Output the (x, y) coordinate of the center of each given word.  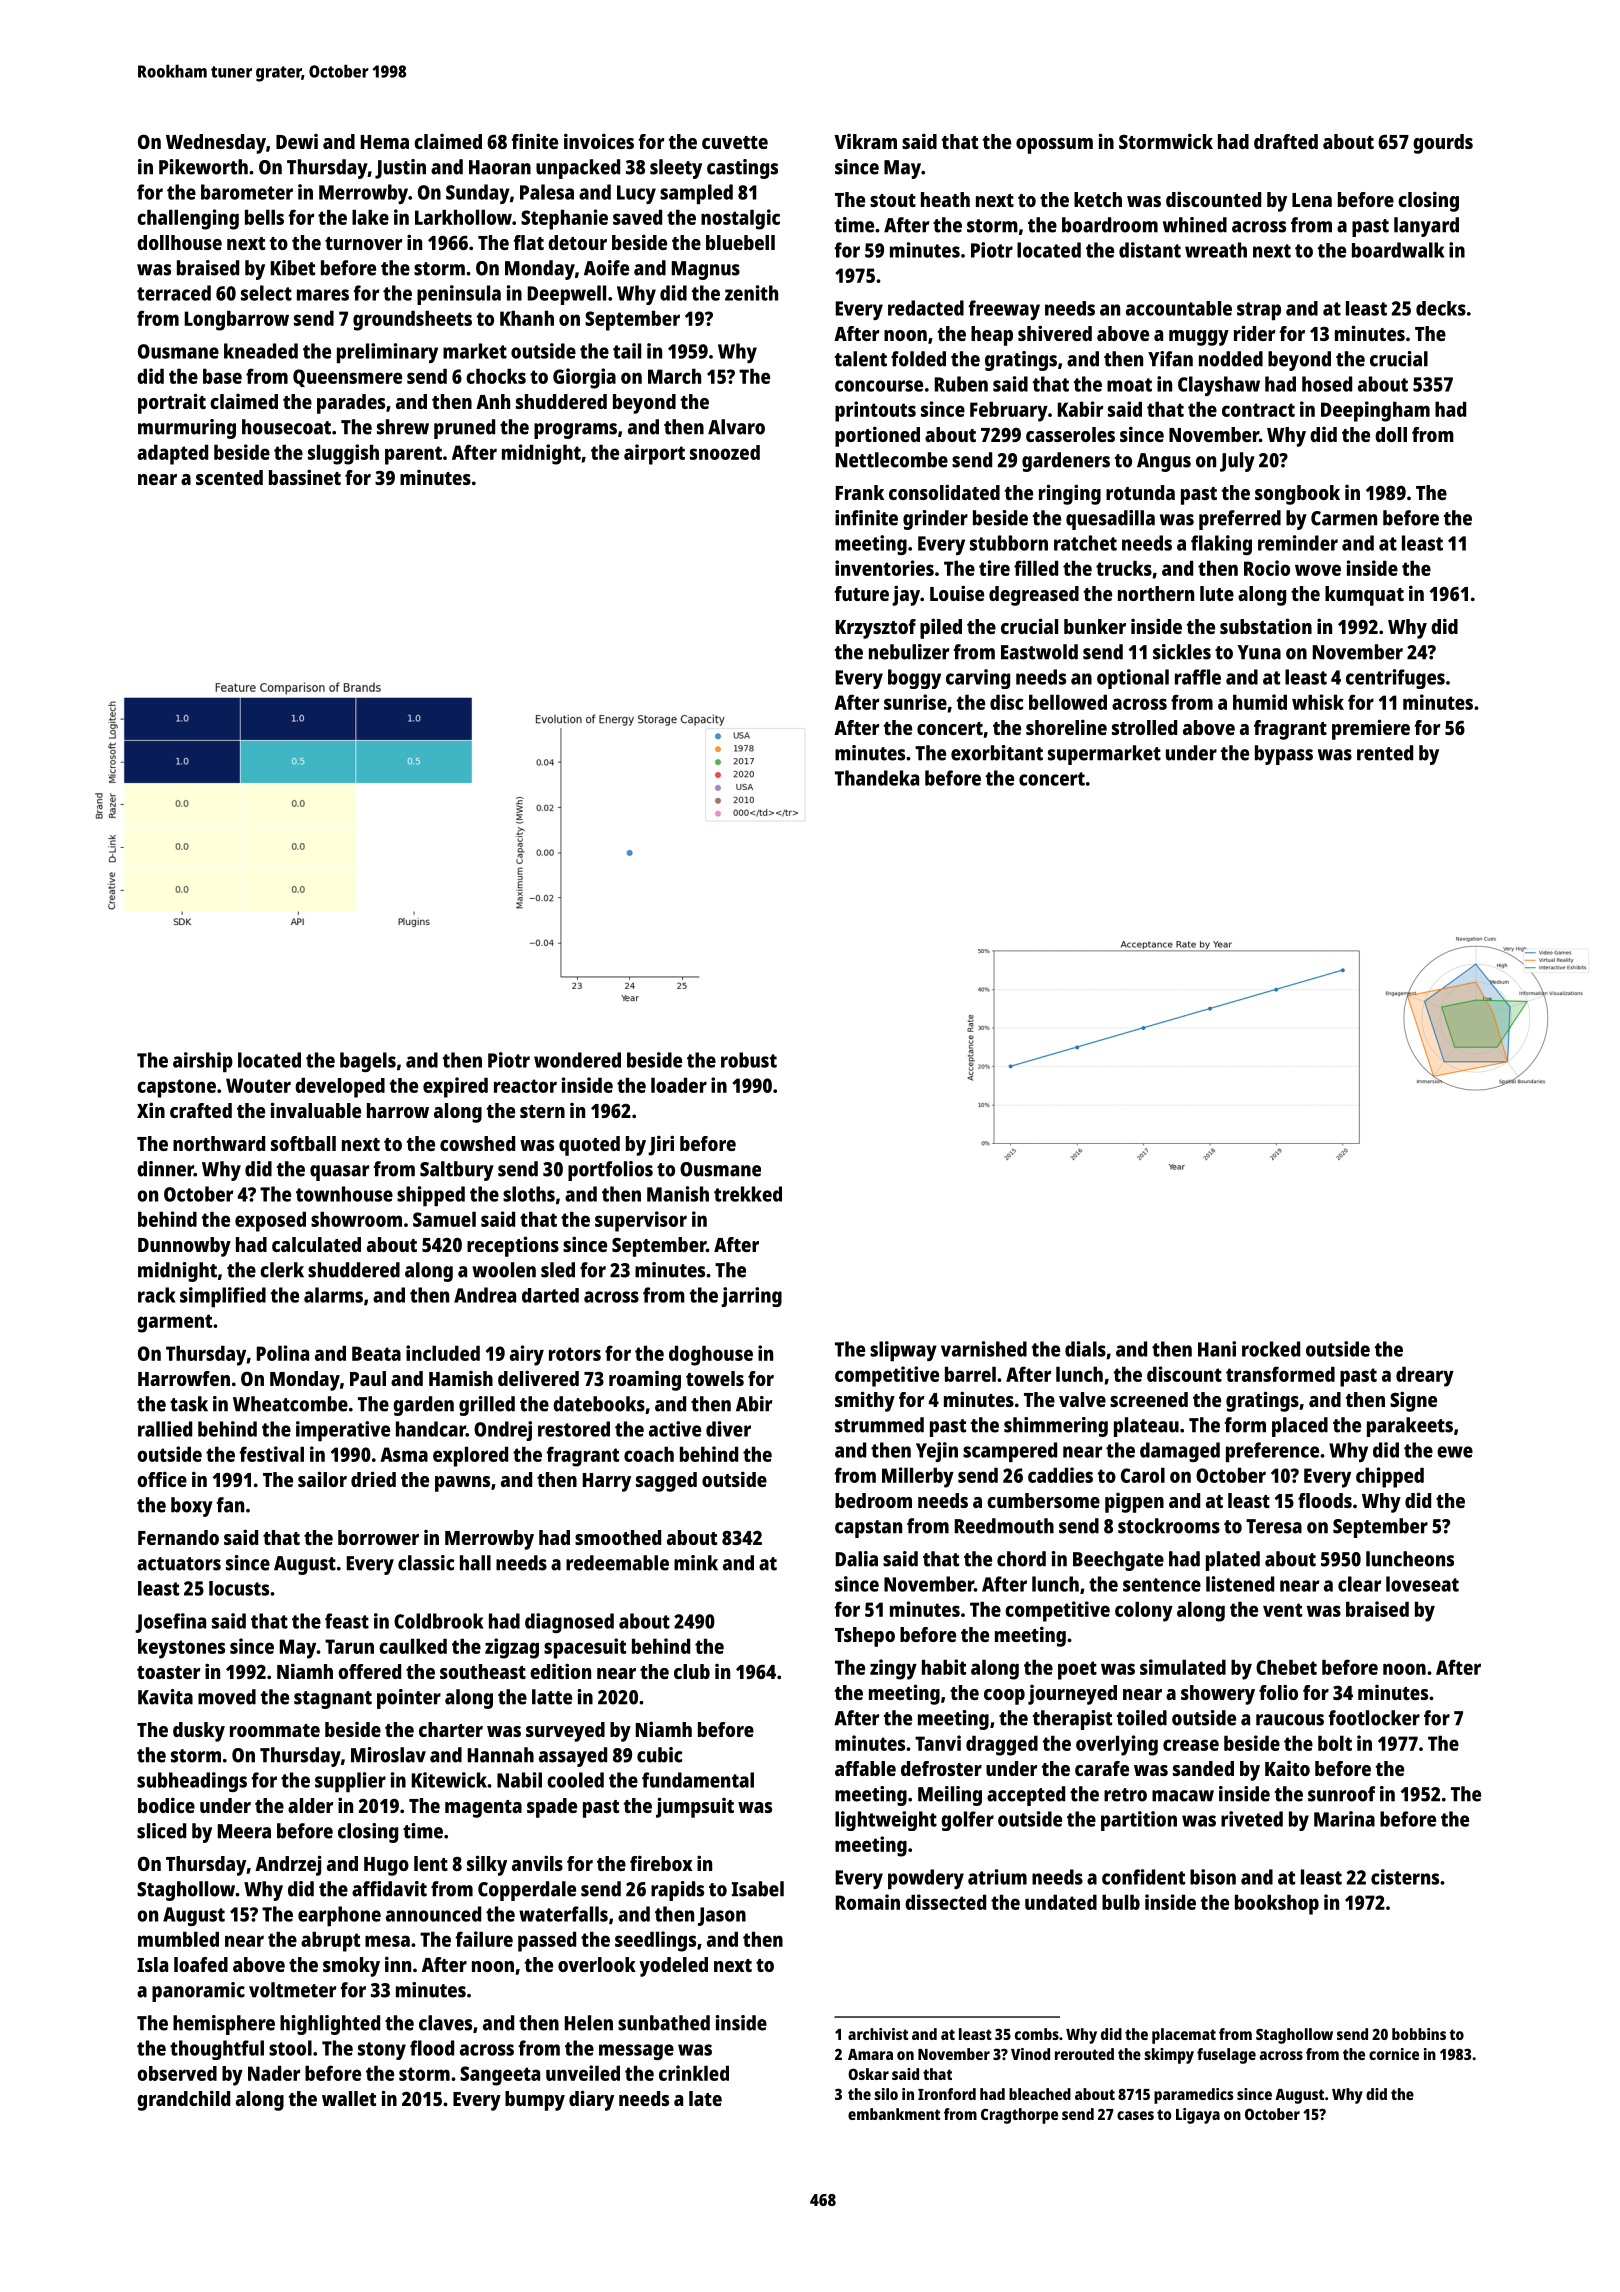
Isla (152, 1964)
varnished (984, 1349)
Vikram (865, 141)
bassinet (305, 477)
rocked (1271, 1349)
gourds (1443, 144)
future (861, 593)
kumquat (1364, 596)
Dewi (297, 141)
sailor (322, 1479)
